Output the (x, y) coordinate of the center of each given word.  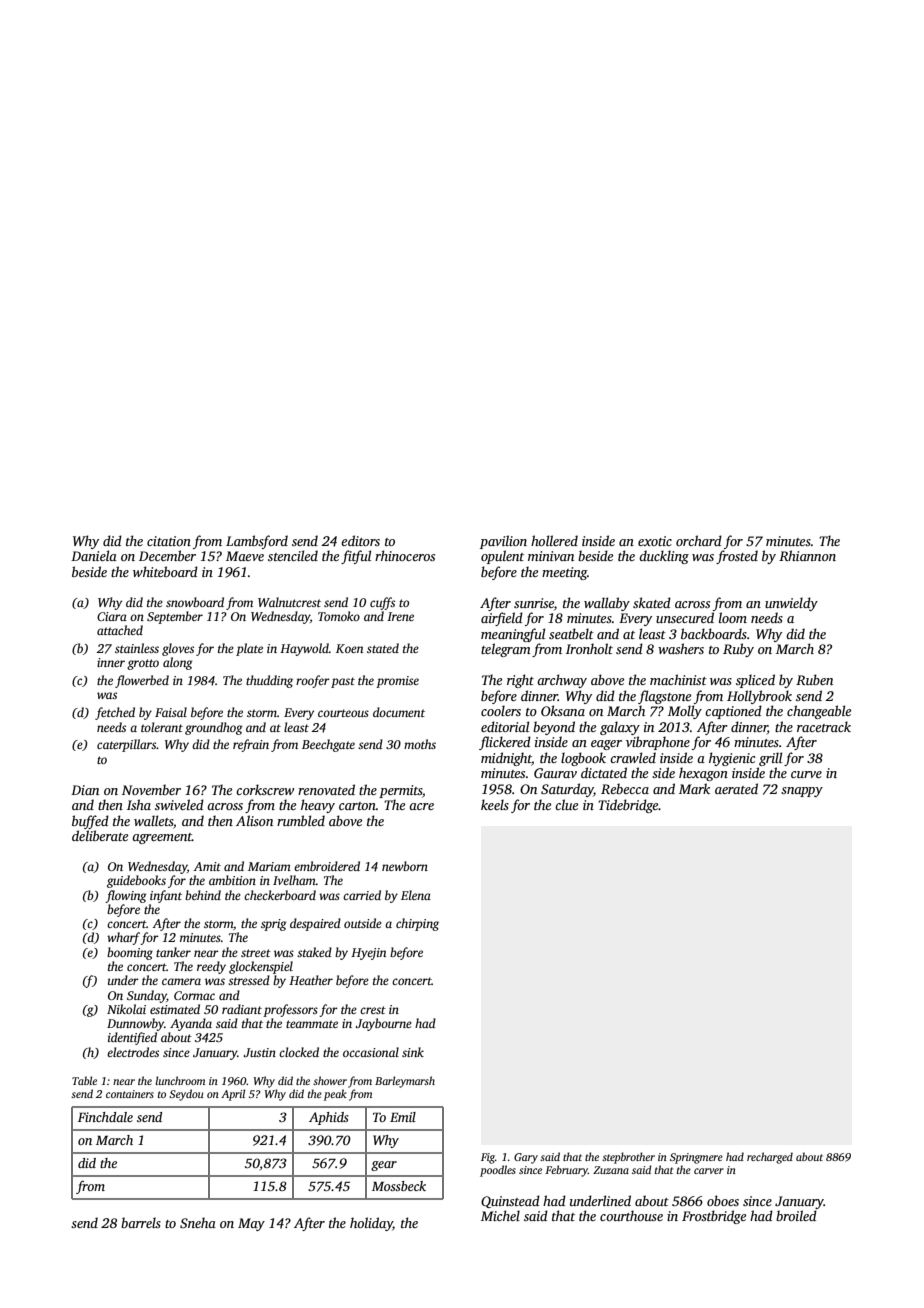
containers (130, 1094)
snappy (802, 792)
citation (169, 541)
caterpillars (126, 745)
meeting (564, 573)
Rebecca (625, 788)
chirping (417, 924)
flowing (125, 896)
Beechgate (328, 745)
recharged (770, 1158)
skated (652, 602)
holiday (371, 1224)
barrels (141, 1222)
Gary (526, 1158)
